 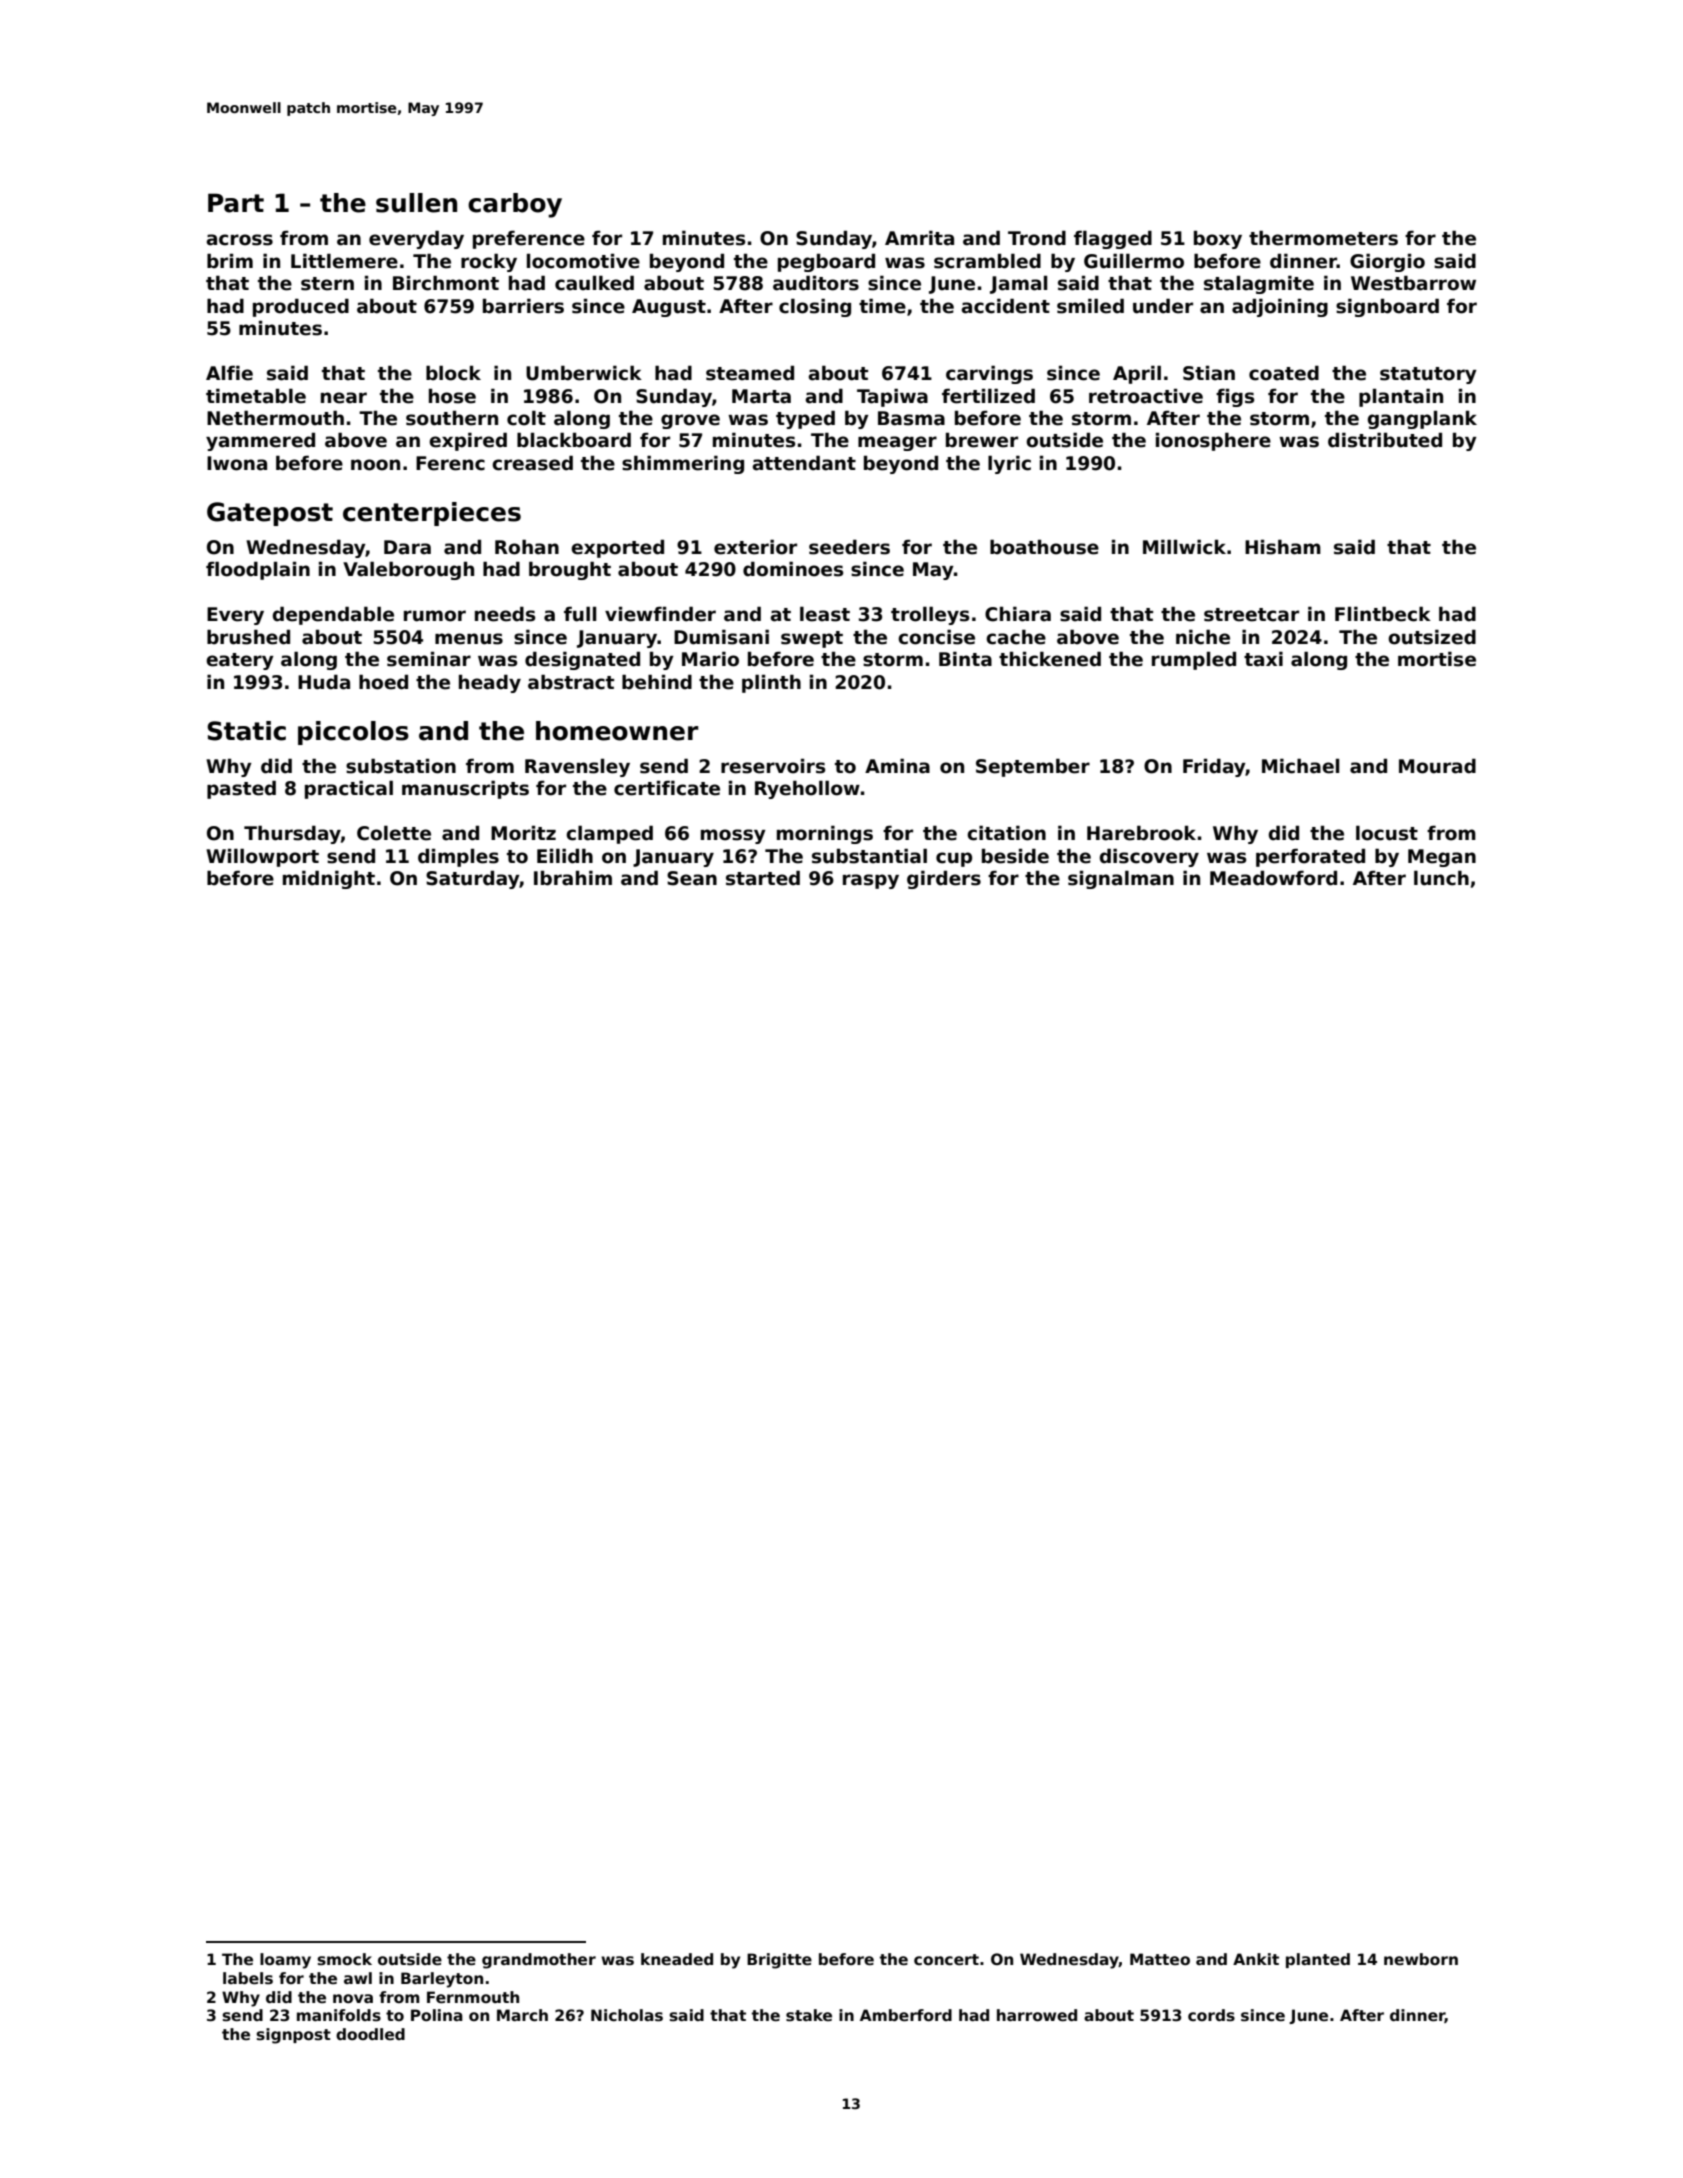 I want to click on stern, so click(x=327, y=284).
